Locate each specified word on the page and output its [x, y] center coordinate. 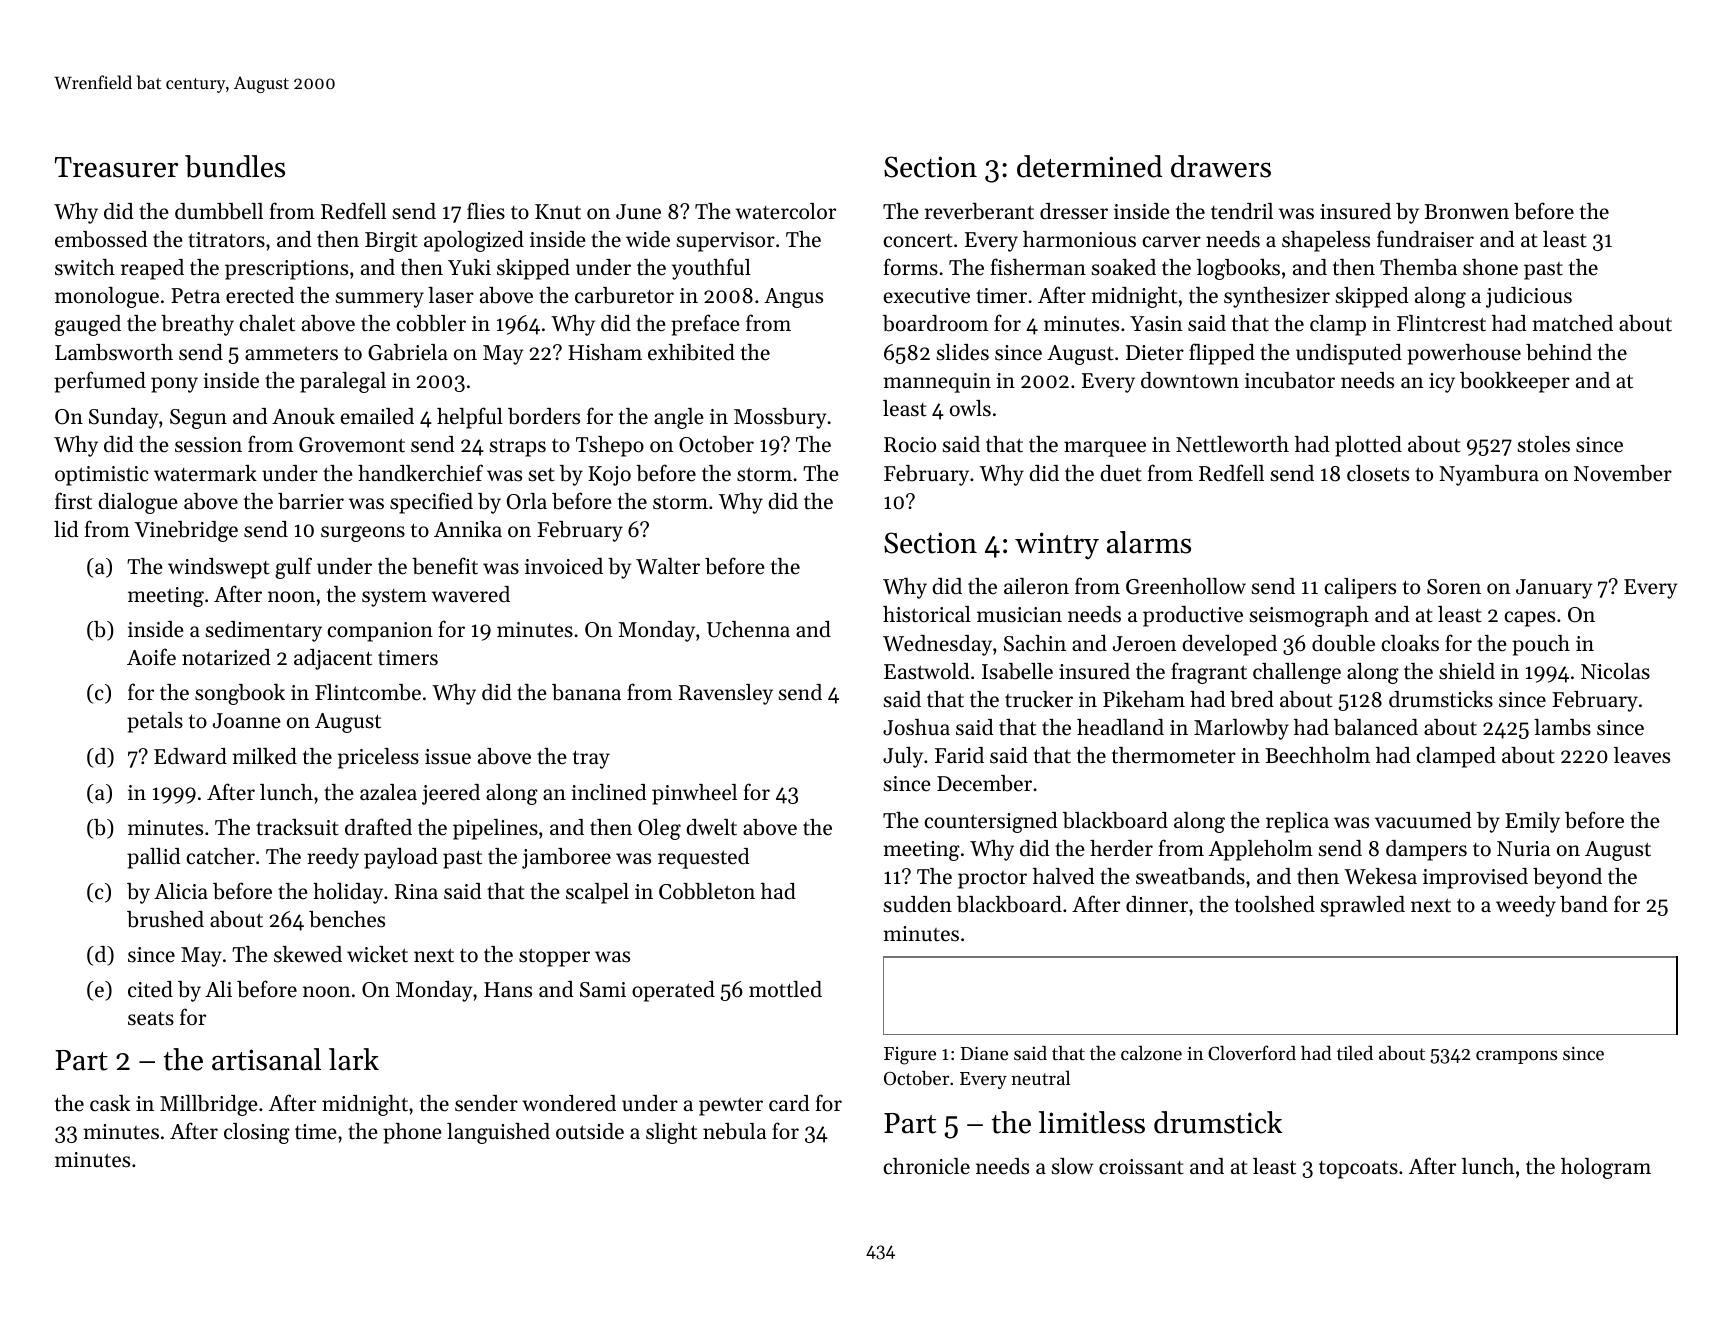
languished [498, 1133]
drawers [1221, 166]
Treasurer [116, 167]
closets [1378, 473]
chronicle [927, 1166]
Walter [668, 566]
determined [1089, 166]
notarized [226, 657]
